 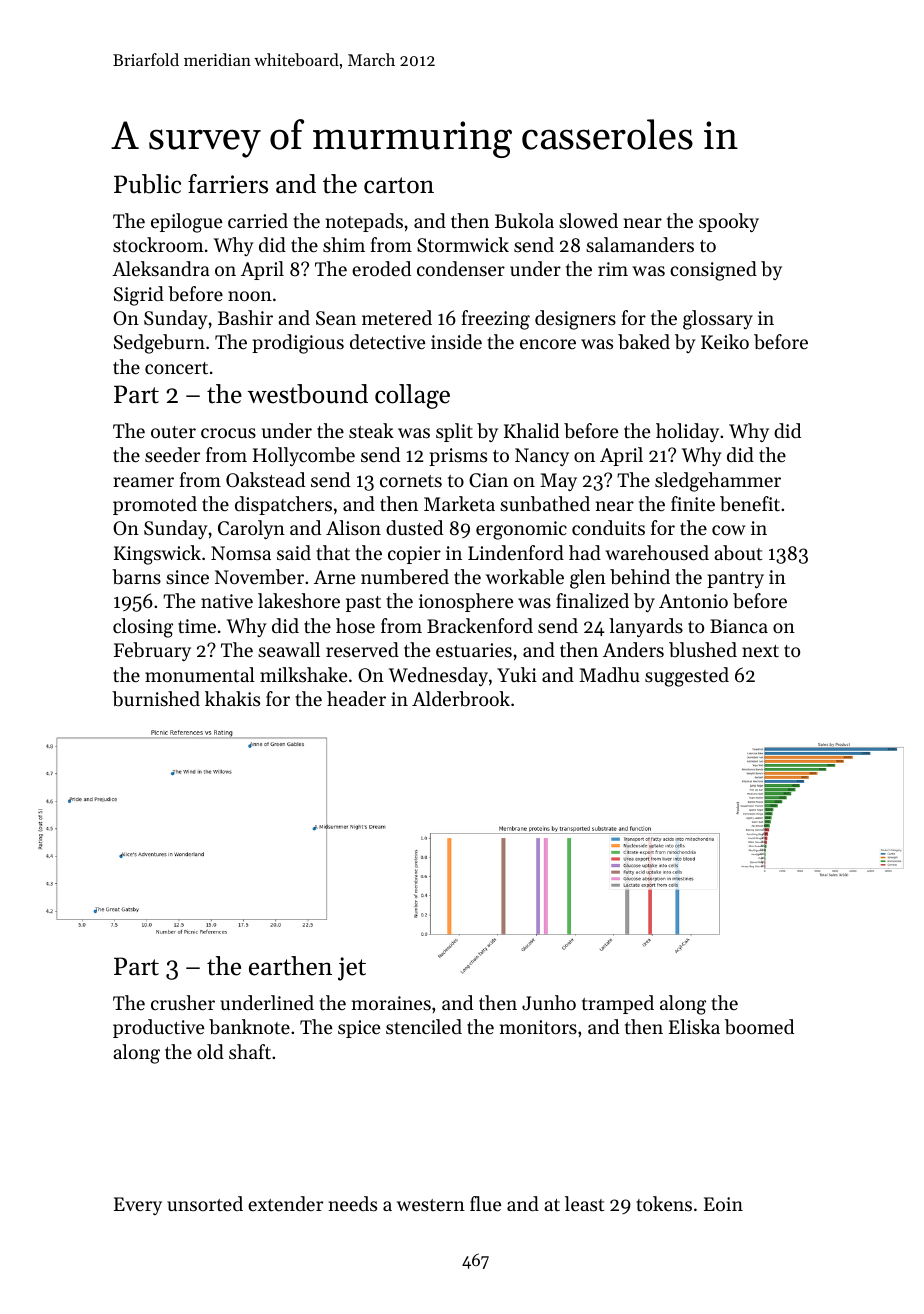 What do you see at coordinates (431, 1205) in the screenshot?
I see `western` at bounding box center [431, 1205].
